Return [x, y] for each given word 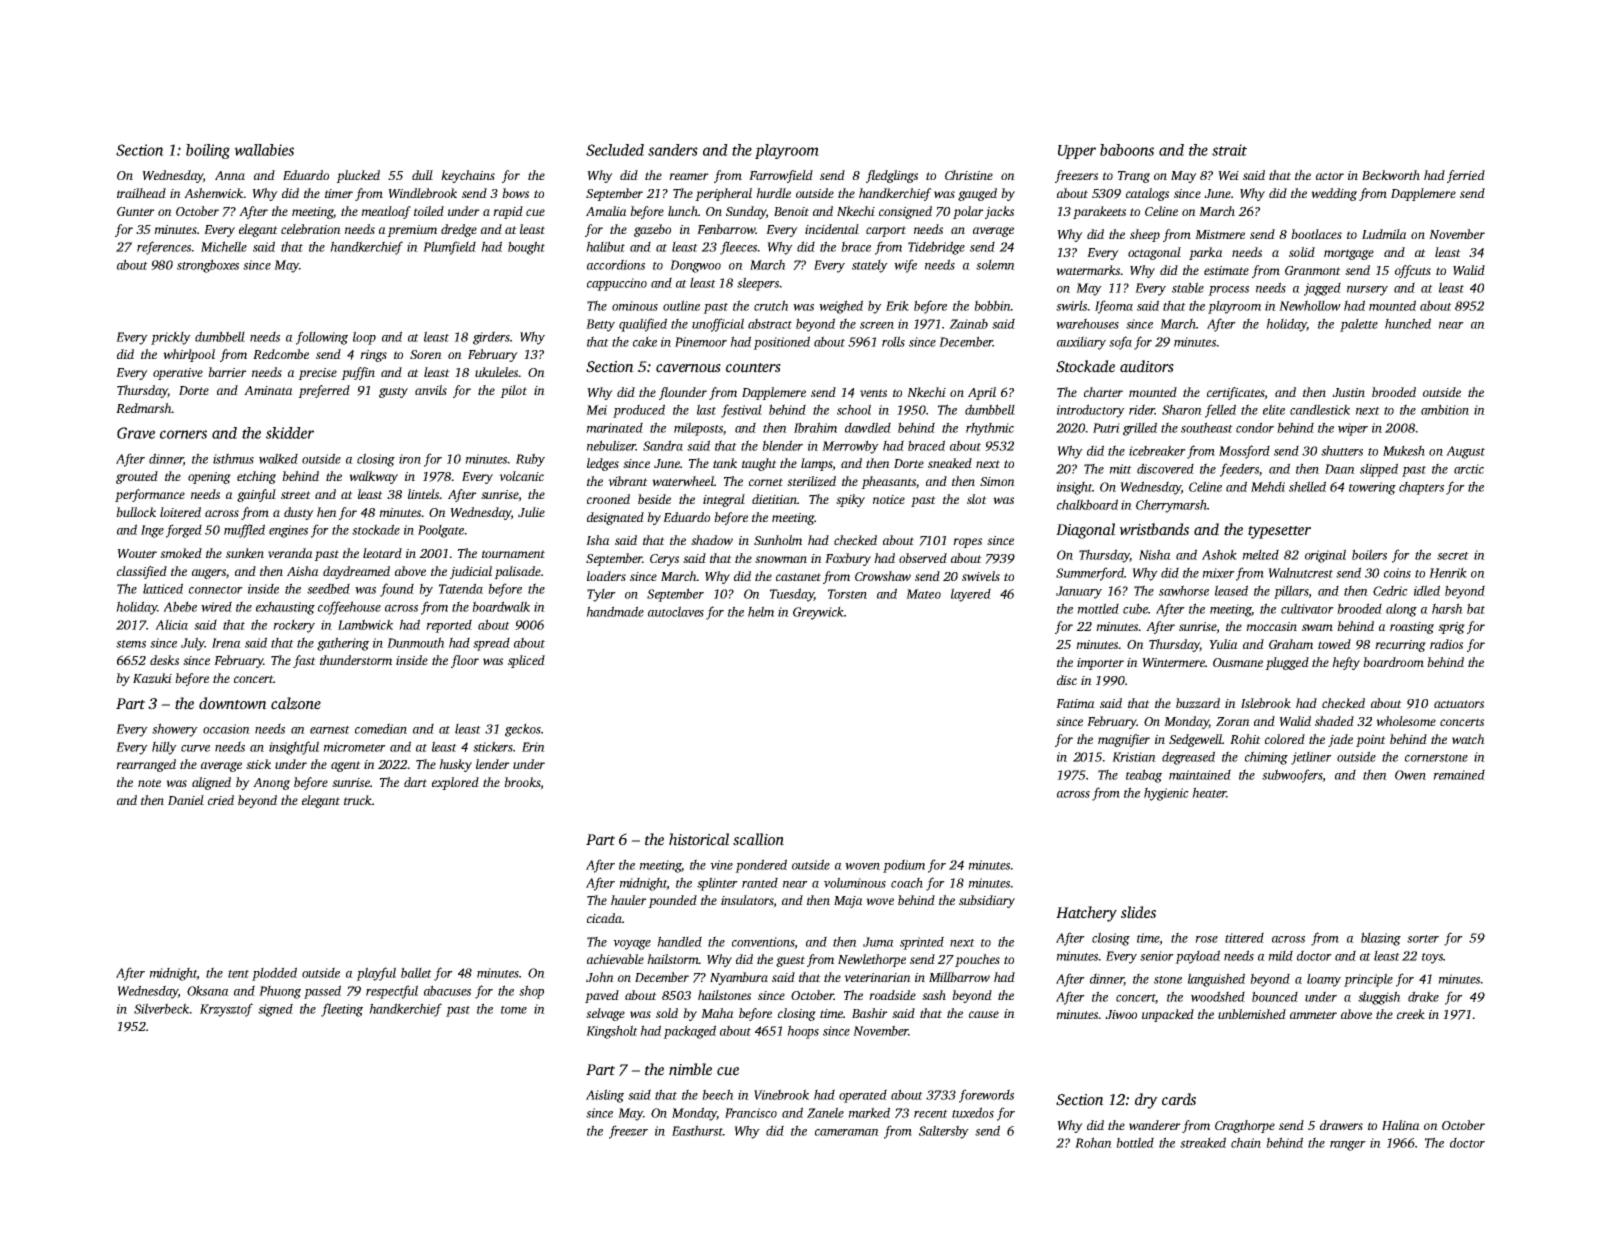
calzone [296, 703]
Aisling [605, 1096]
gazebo [652, 230]
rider [1142, 409]
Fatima [1075, 703]
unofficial [718, 325]
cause [984, 1014]
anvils [431, 390]
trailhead [141, 193]
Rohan [1093, 1142]
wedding [1334, 194]
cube [1135, 608]
